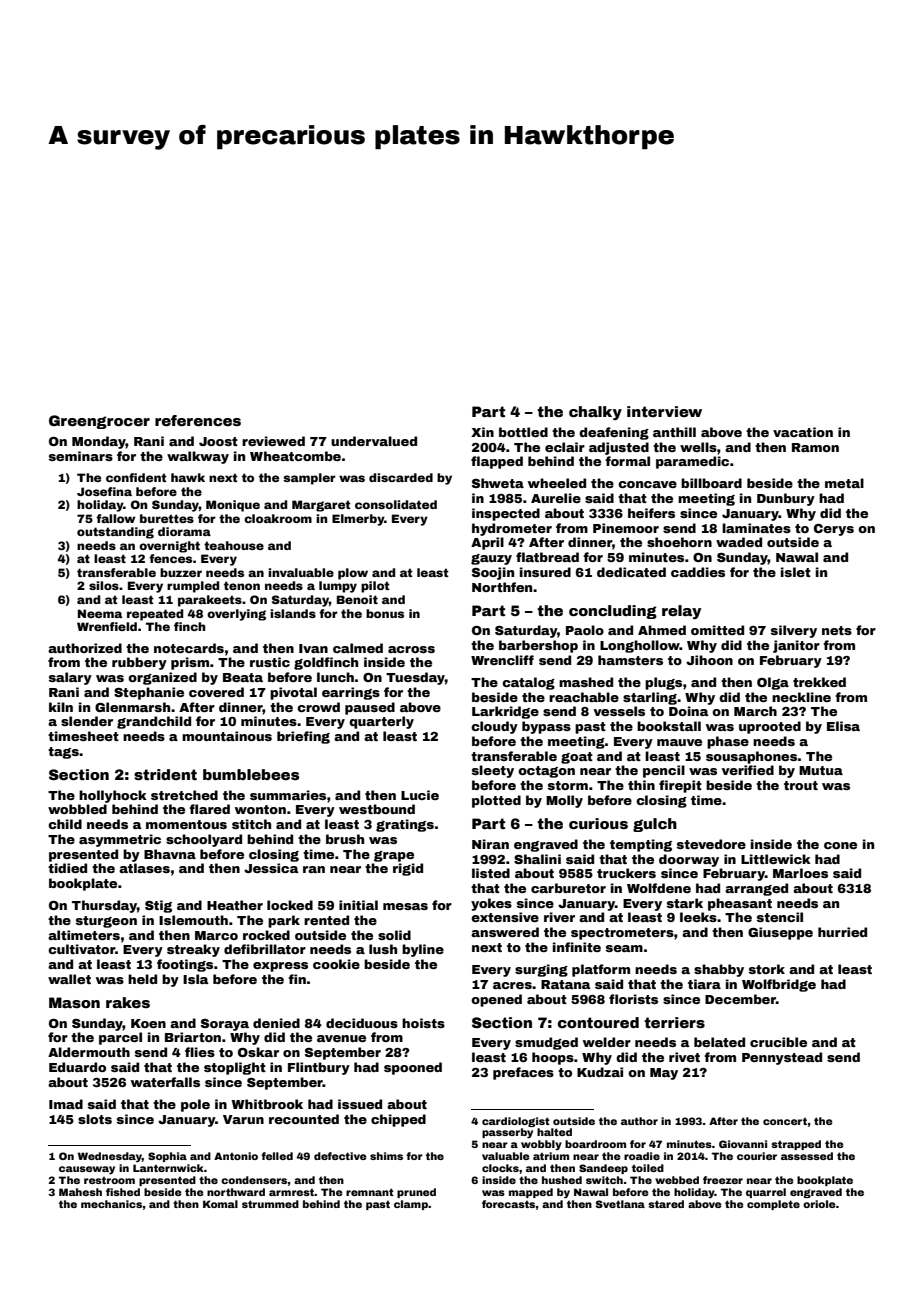 Image resolution: width=924 pixels, height=1308 pixels. I want to click on vacation, so click(803, 432).
